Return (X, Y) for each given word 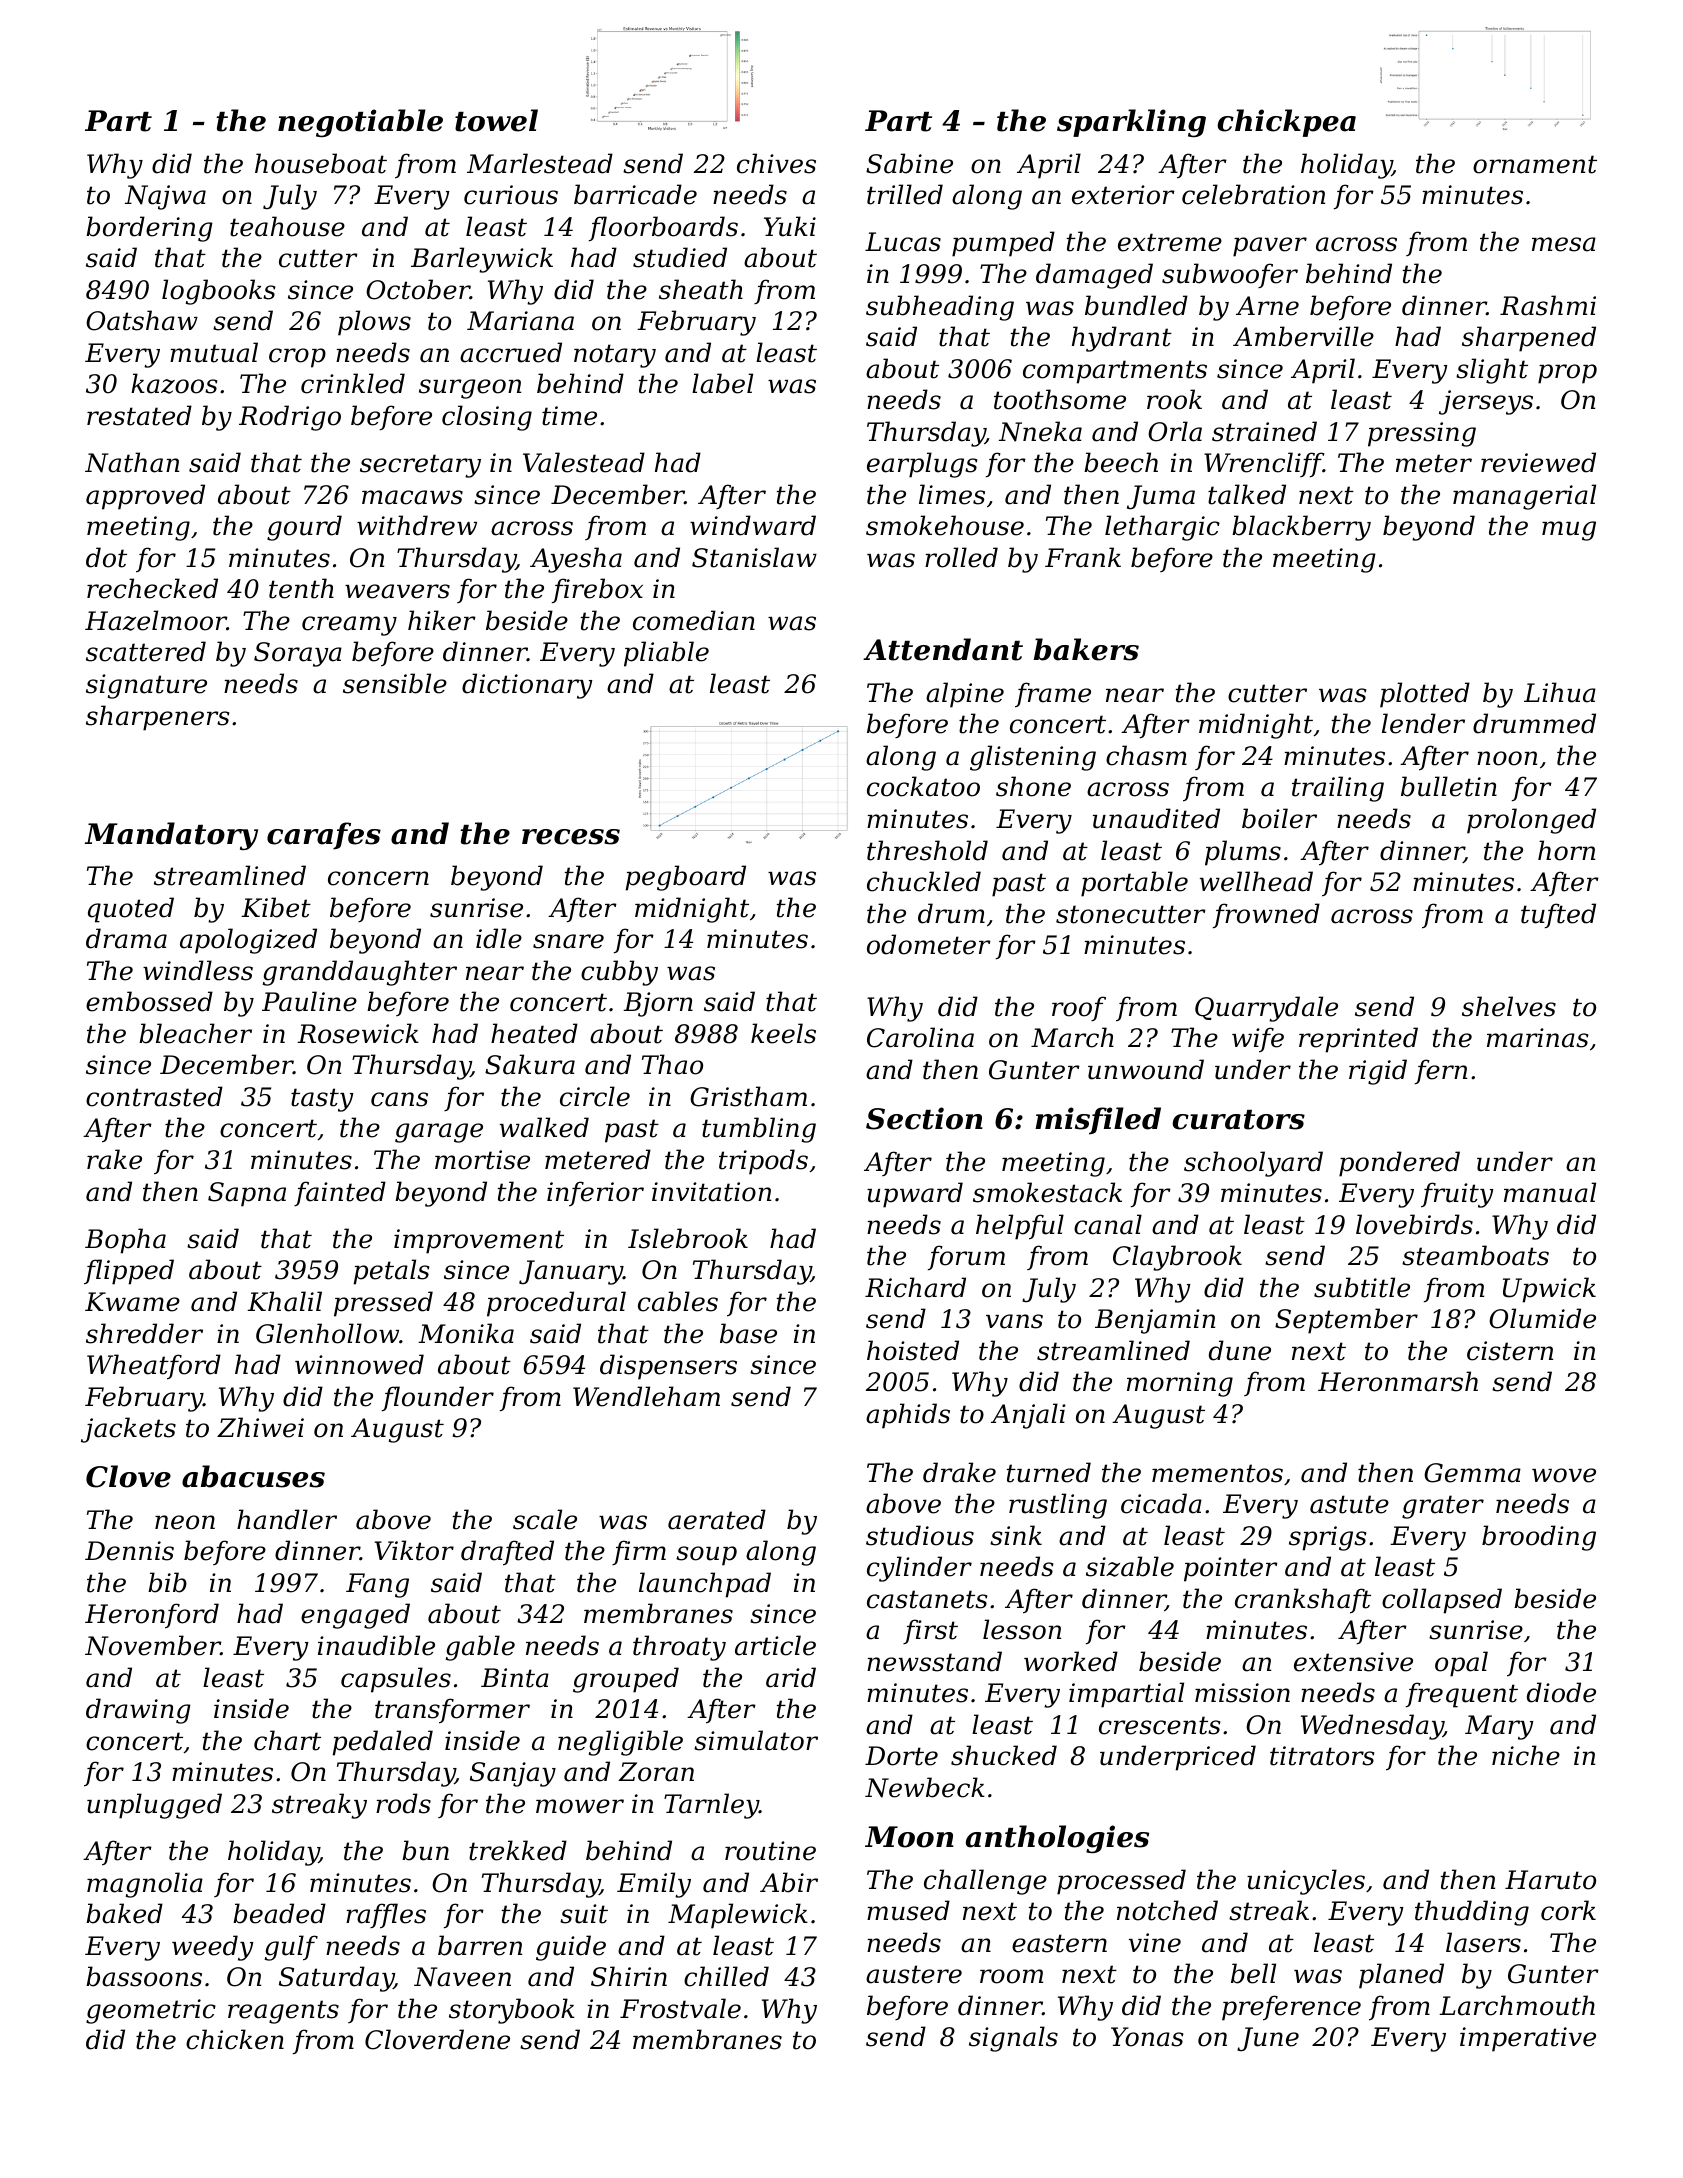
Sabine (909, 163)
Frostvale (680, 2008)
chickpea (1286, 123)
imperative (1528, 2039)
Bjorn (658, 1004)
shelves (1509, 1006)
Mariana (520, 321)
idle (499, 938)
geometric (151, 2011)
